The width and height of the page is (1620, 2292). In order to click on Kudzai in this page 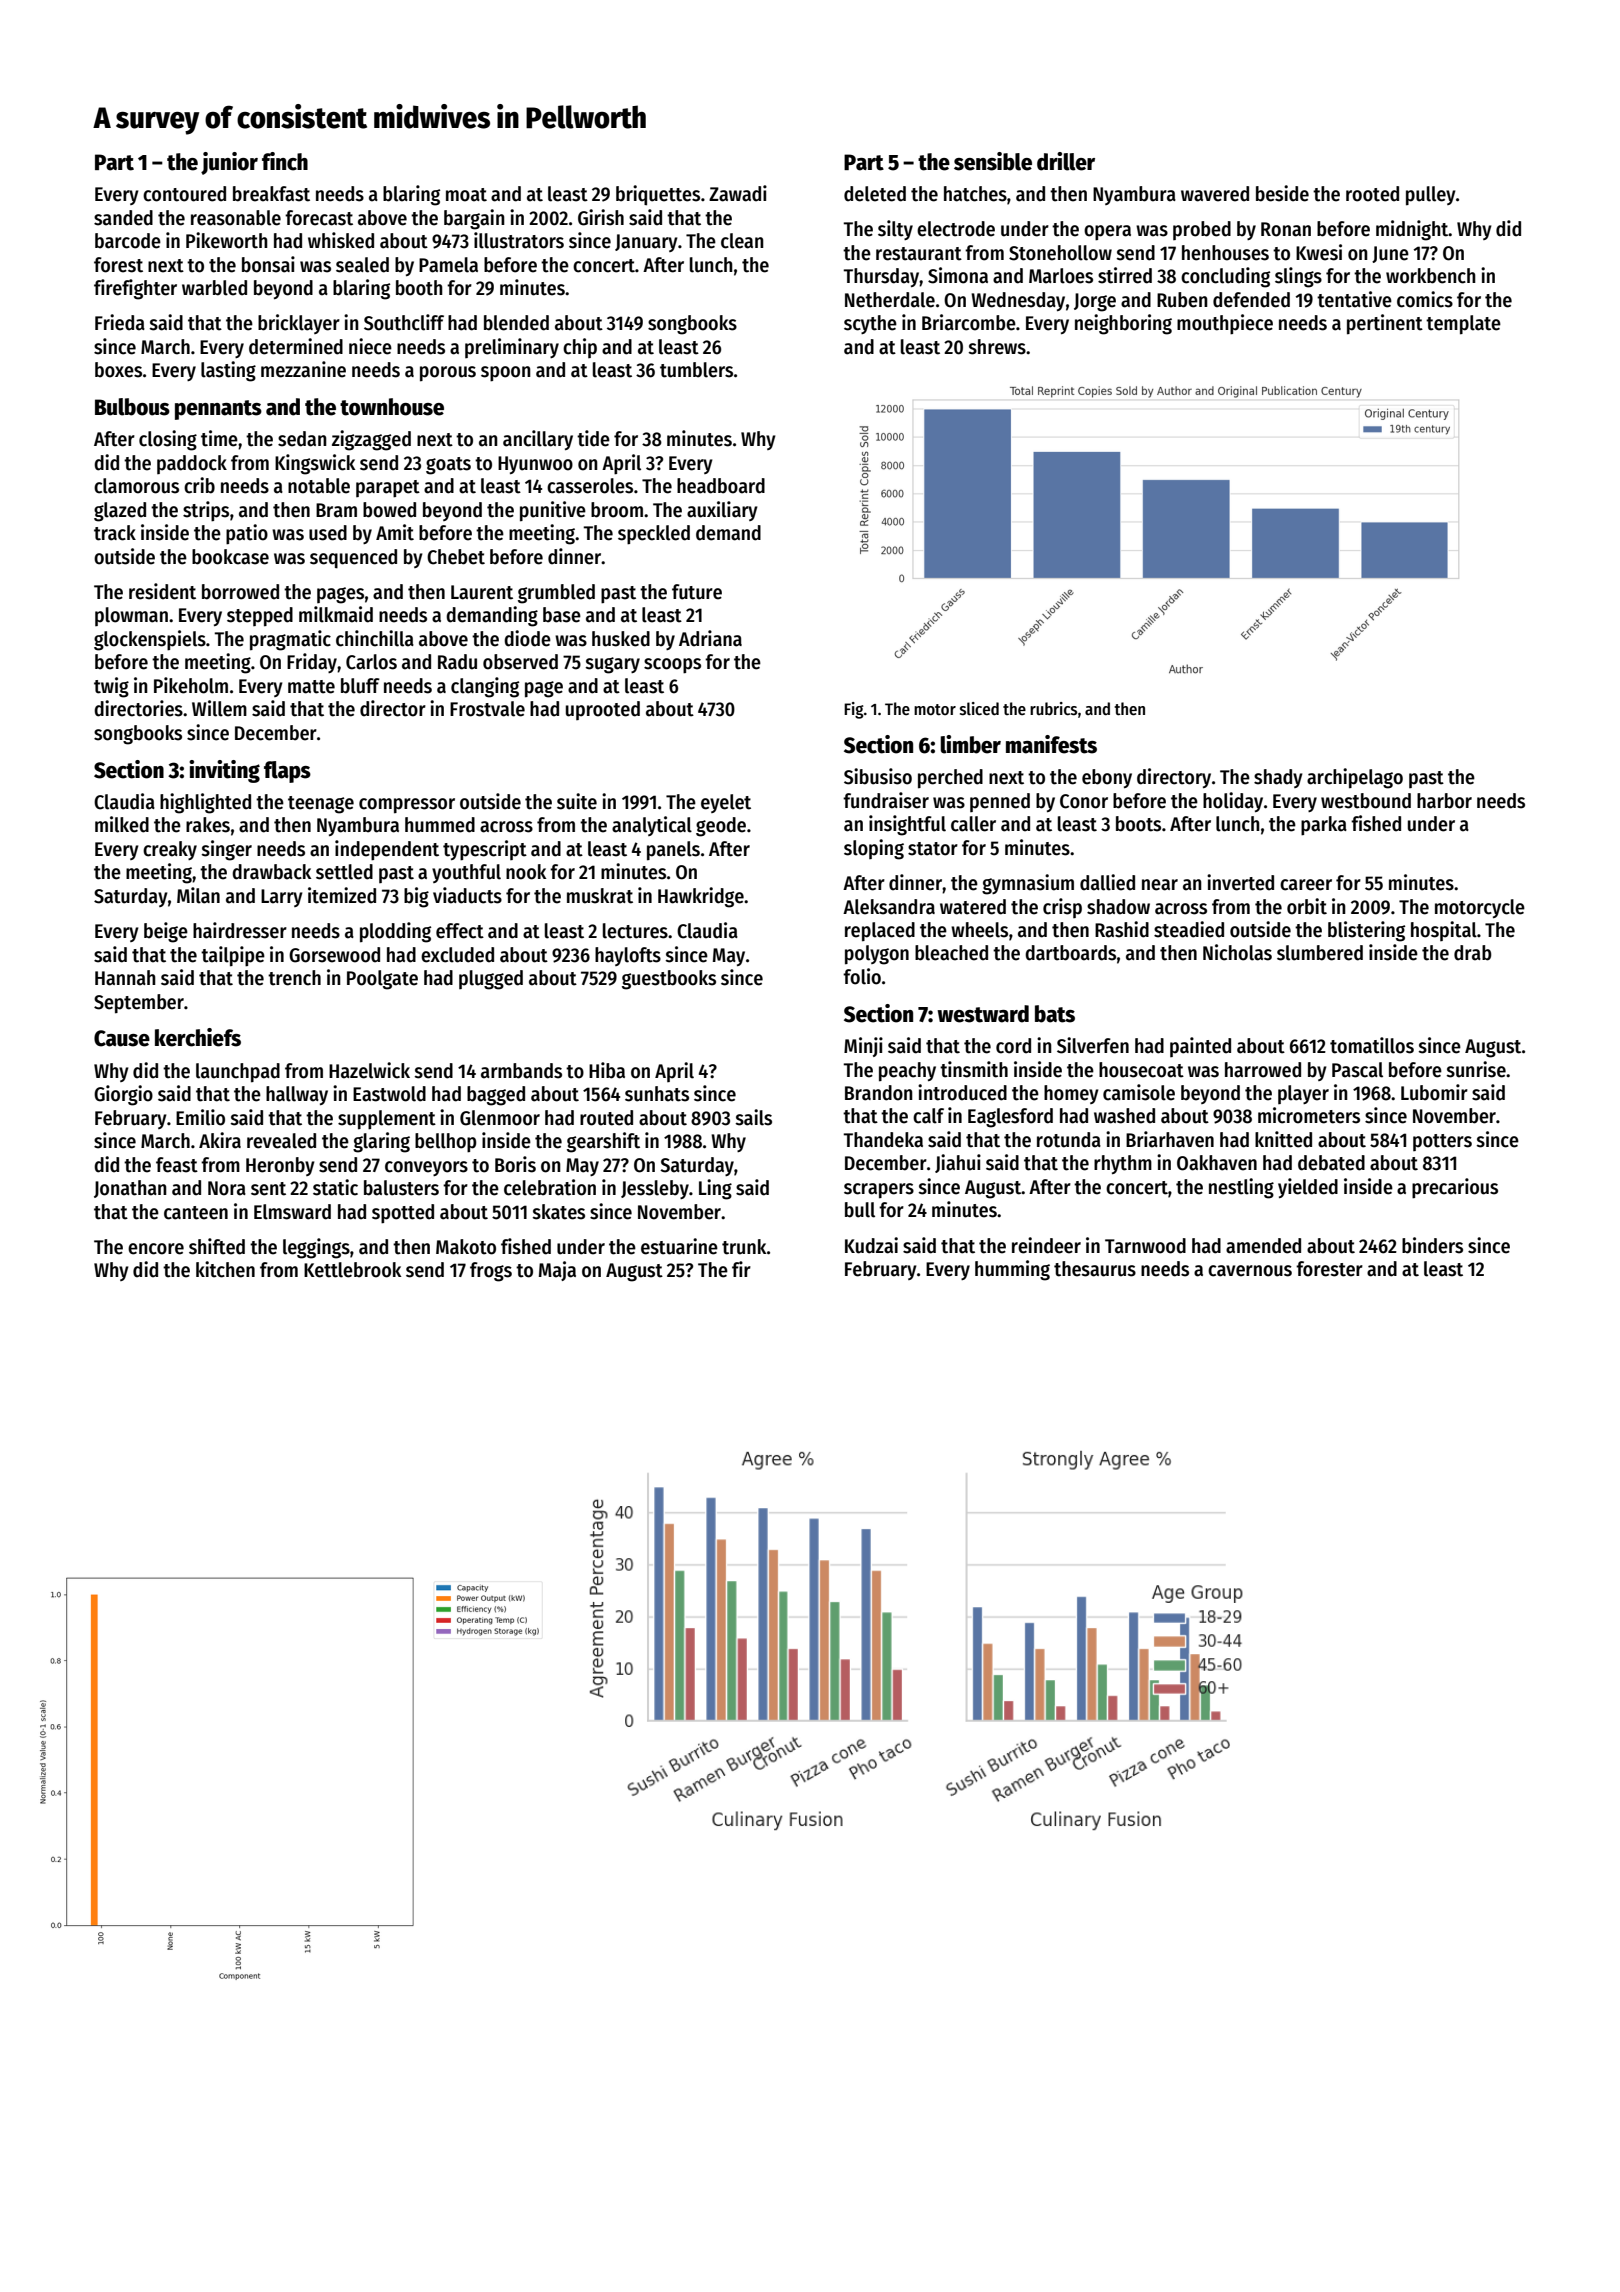, I will do `click(871, 1245)`.
